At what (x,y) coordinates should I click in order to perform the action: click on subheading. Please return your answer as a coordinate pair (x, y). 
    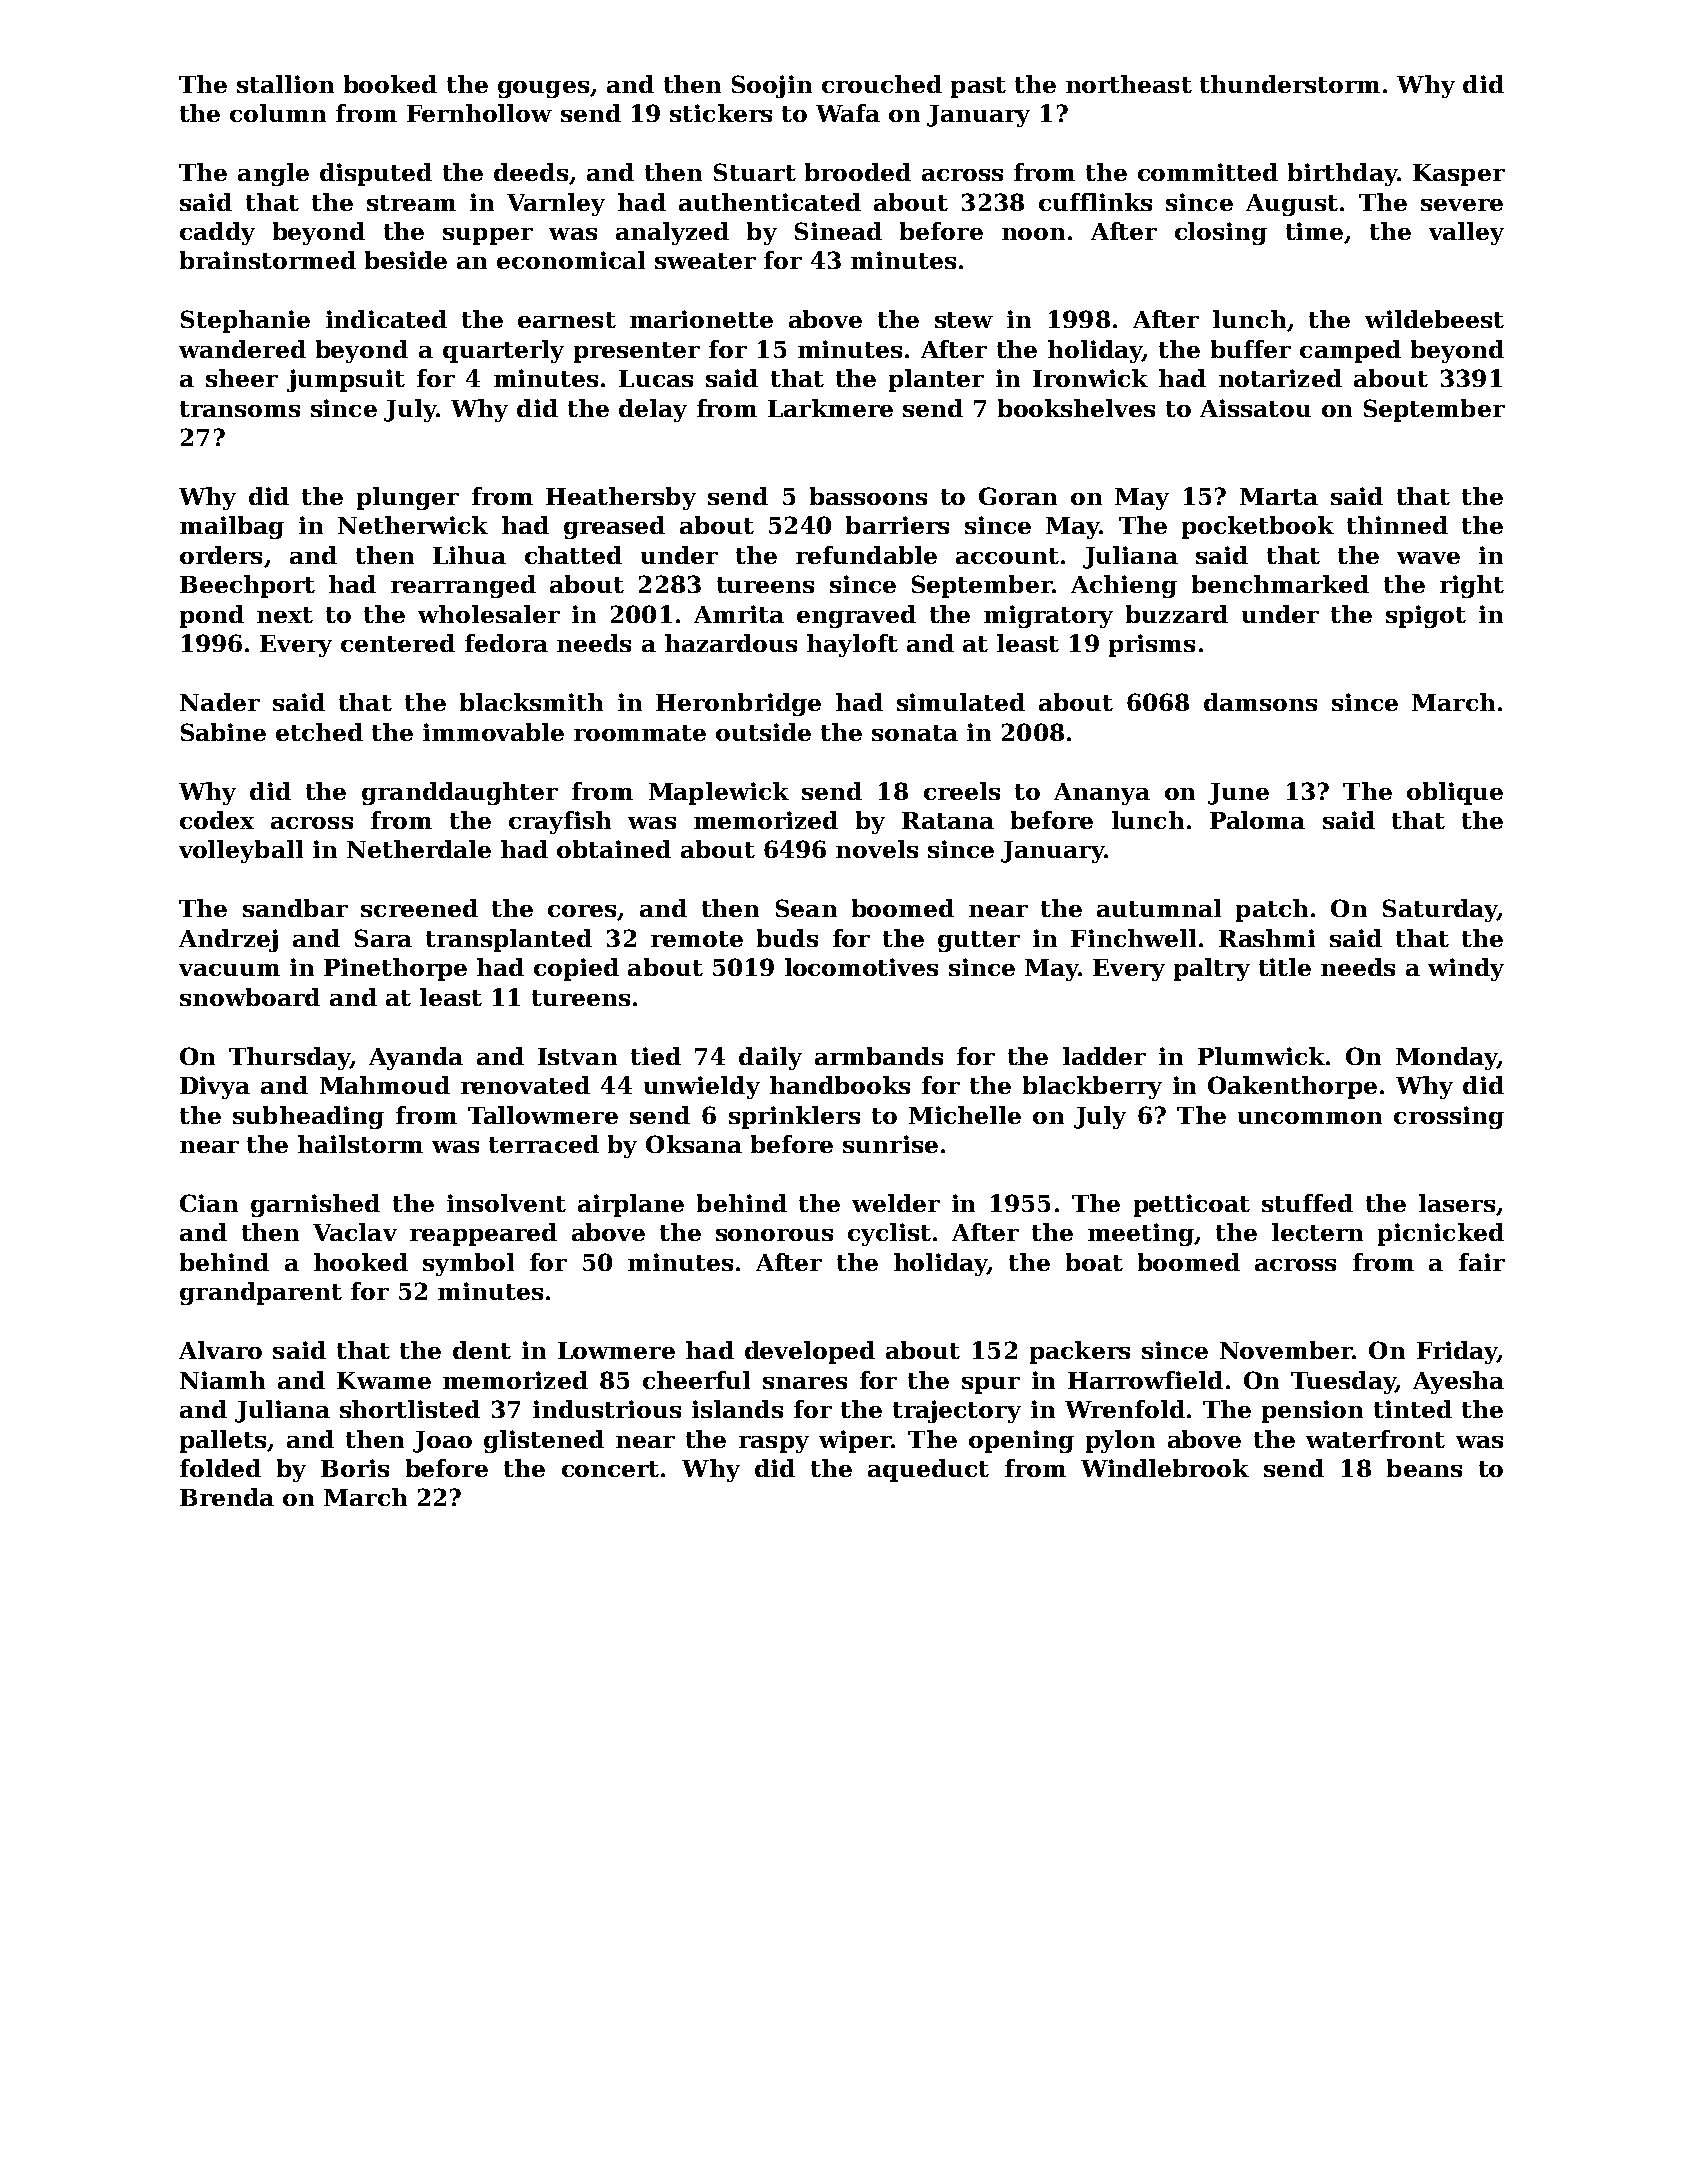
    Looking at the image, I should click on (308, 1117).
